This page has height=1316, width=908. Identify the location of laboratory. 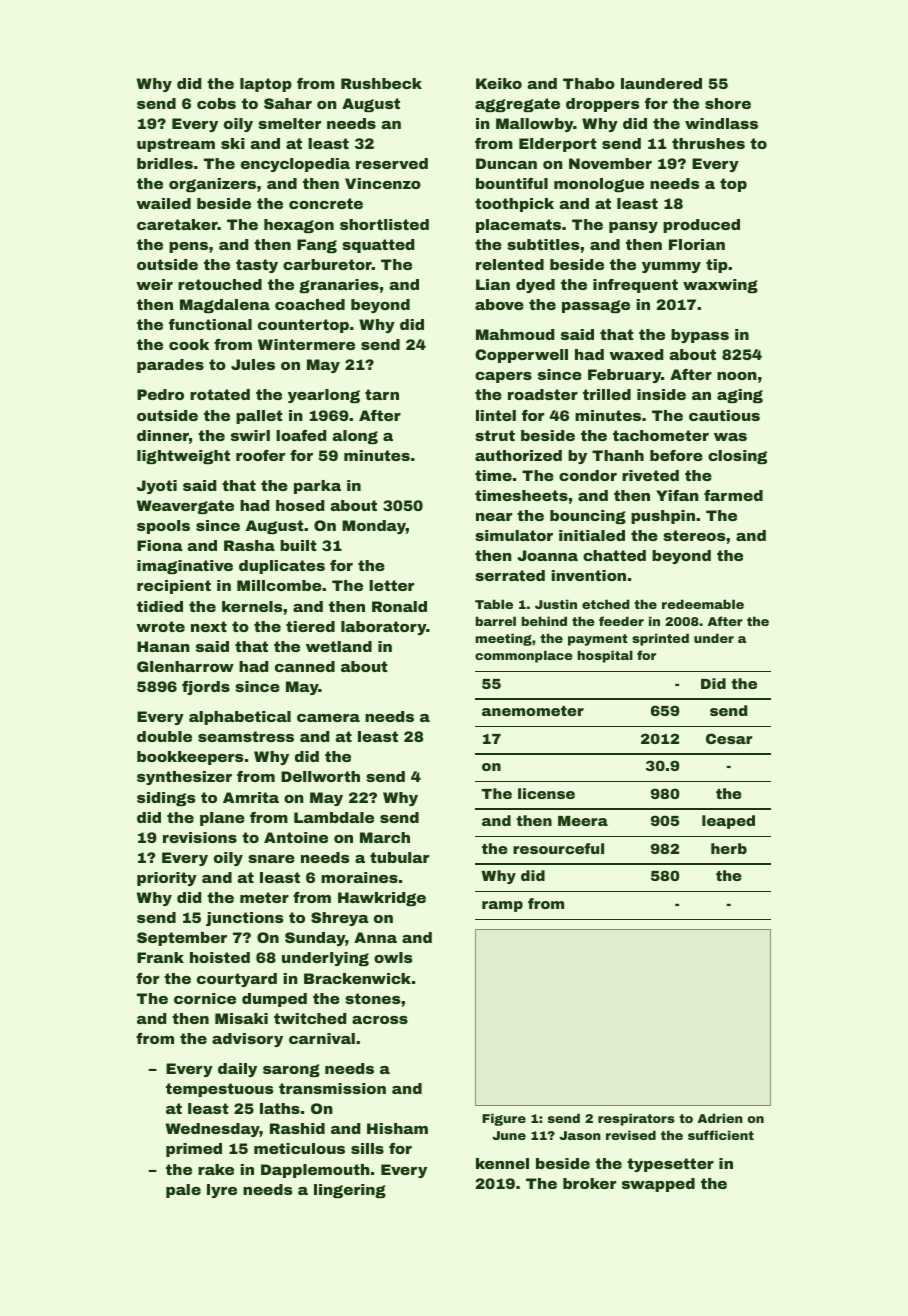
(383, 628).
